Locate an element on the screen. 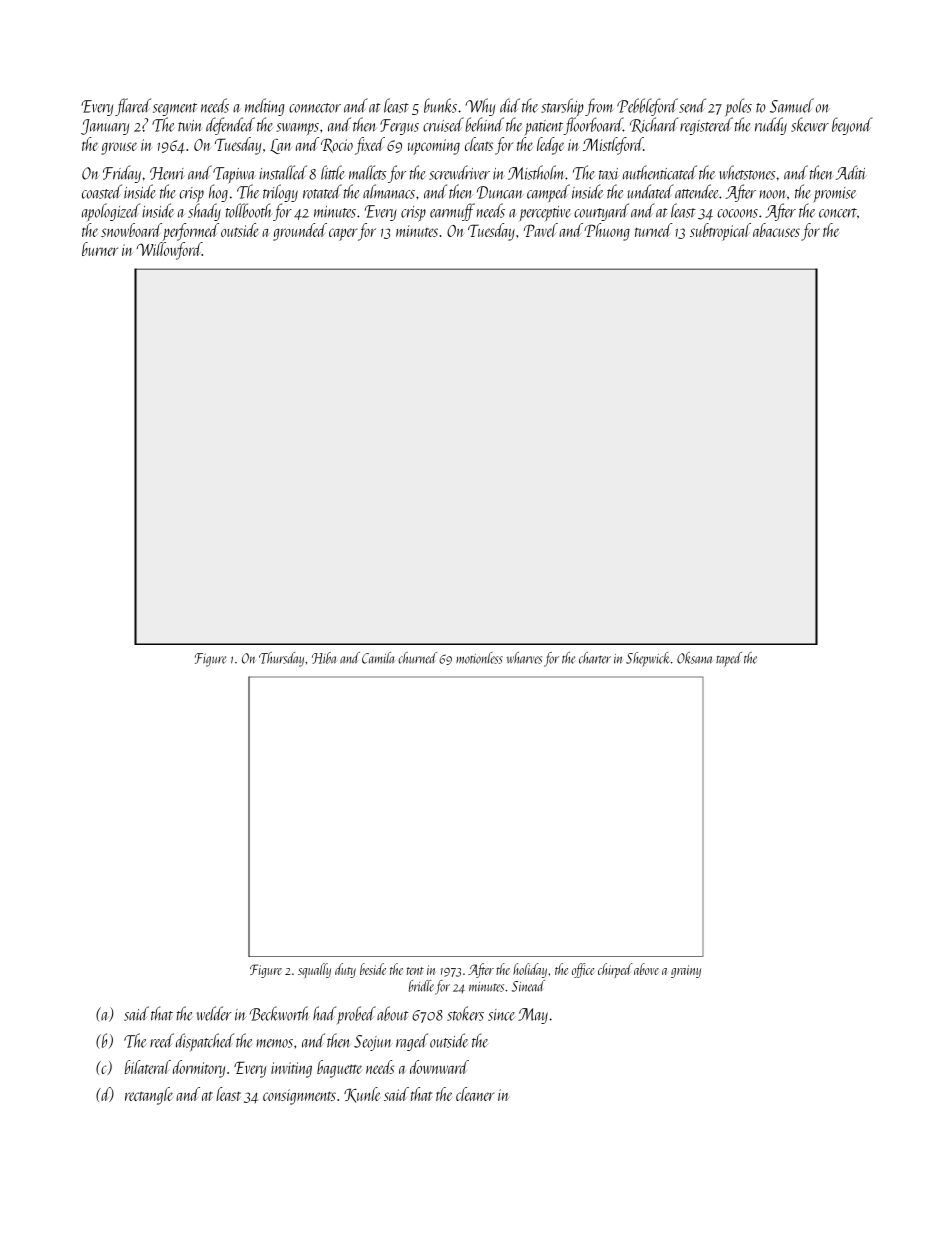 Image resolution: width=952 pixels, height=1233 pixels. starship is located at coordinates (562, 107).
